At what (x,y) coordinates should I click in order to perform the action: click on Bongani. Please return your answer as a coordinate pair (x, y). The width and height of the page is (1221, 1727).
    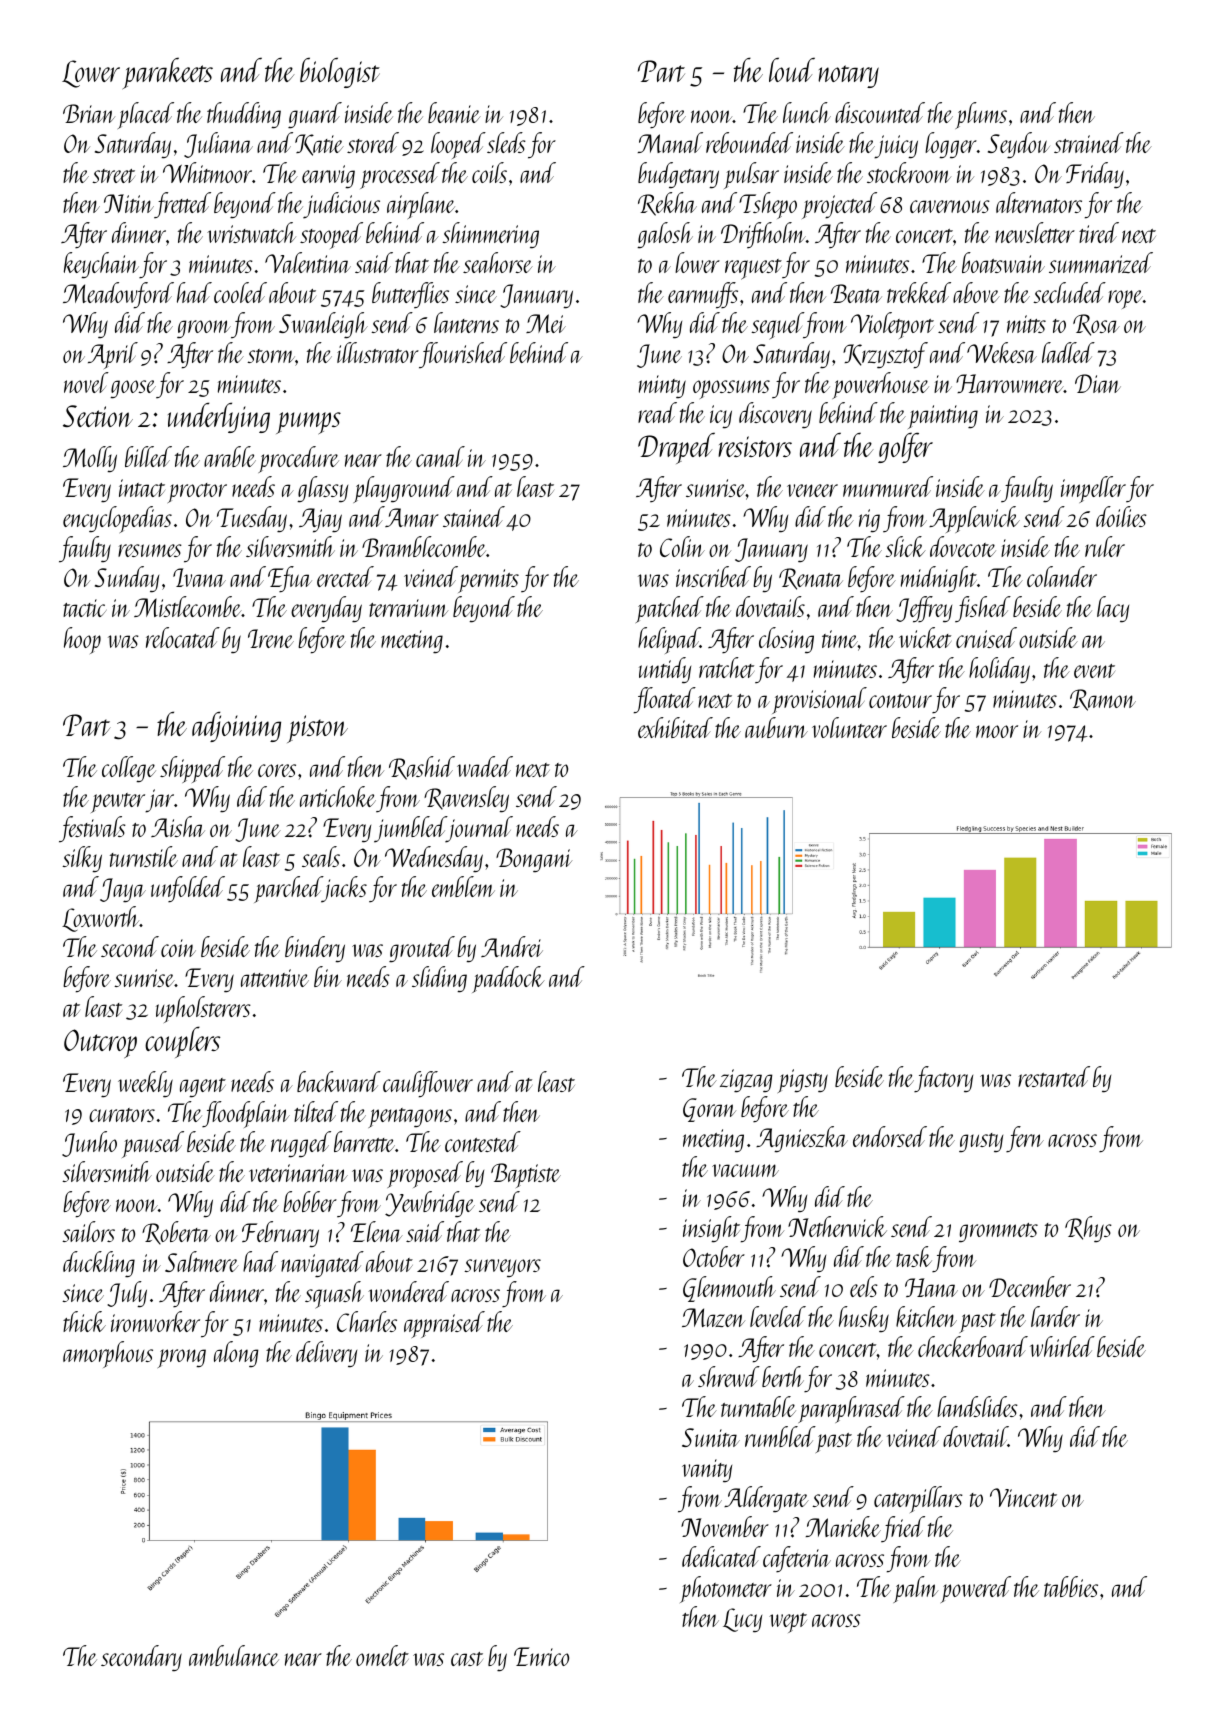
    Looking at the image, I should click on (534, 860).
